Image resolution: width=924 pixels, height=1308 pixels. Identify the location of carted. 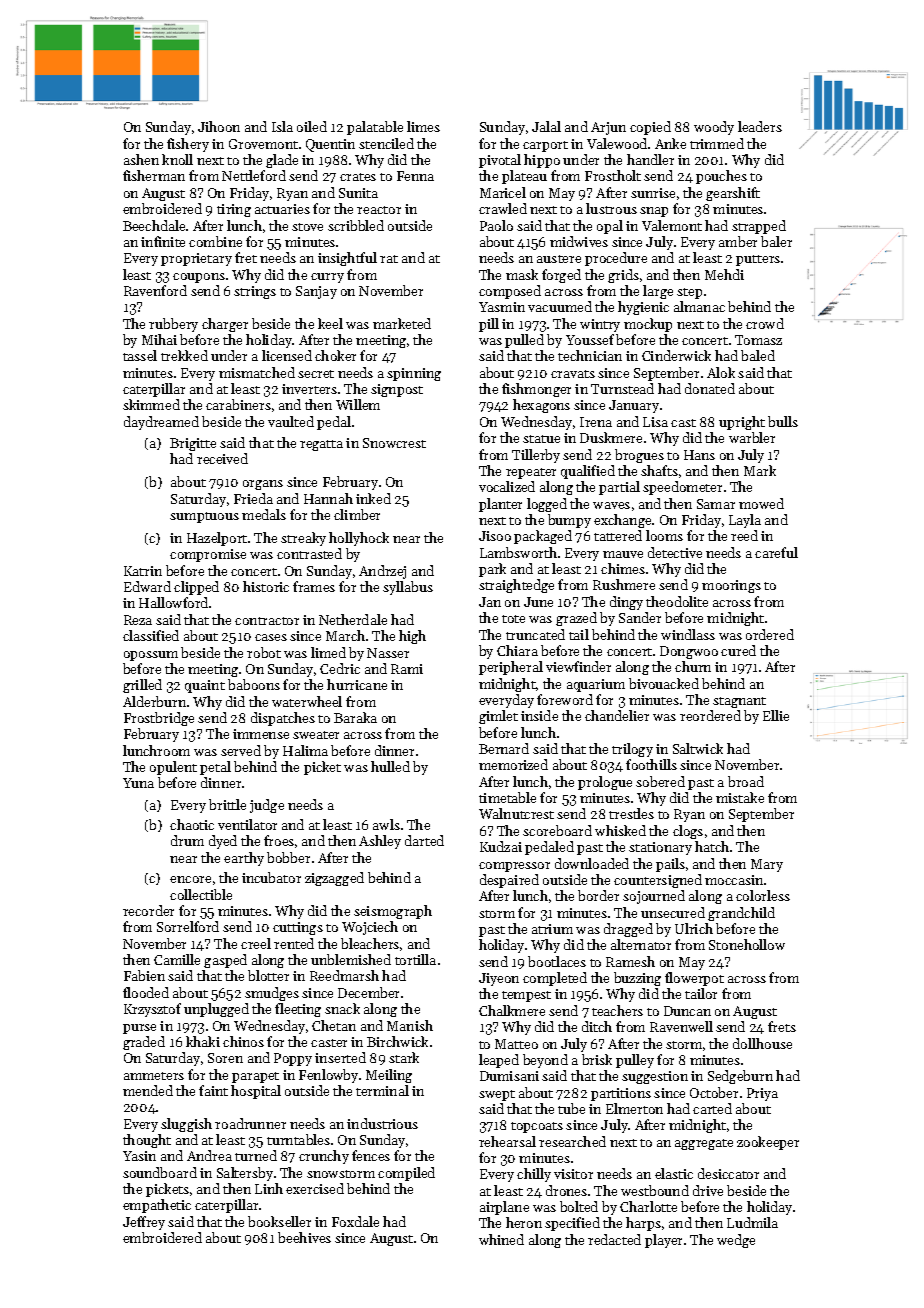
(712, 1108).
